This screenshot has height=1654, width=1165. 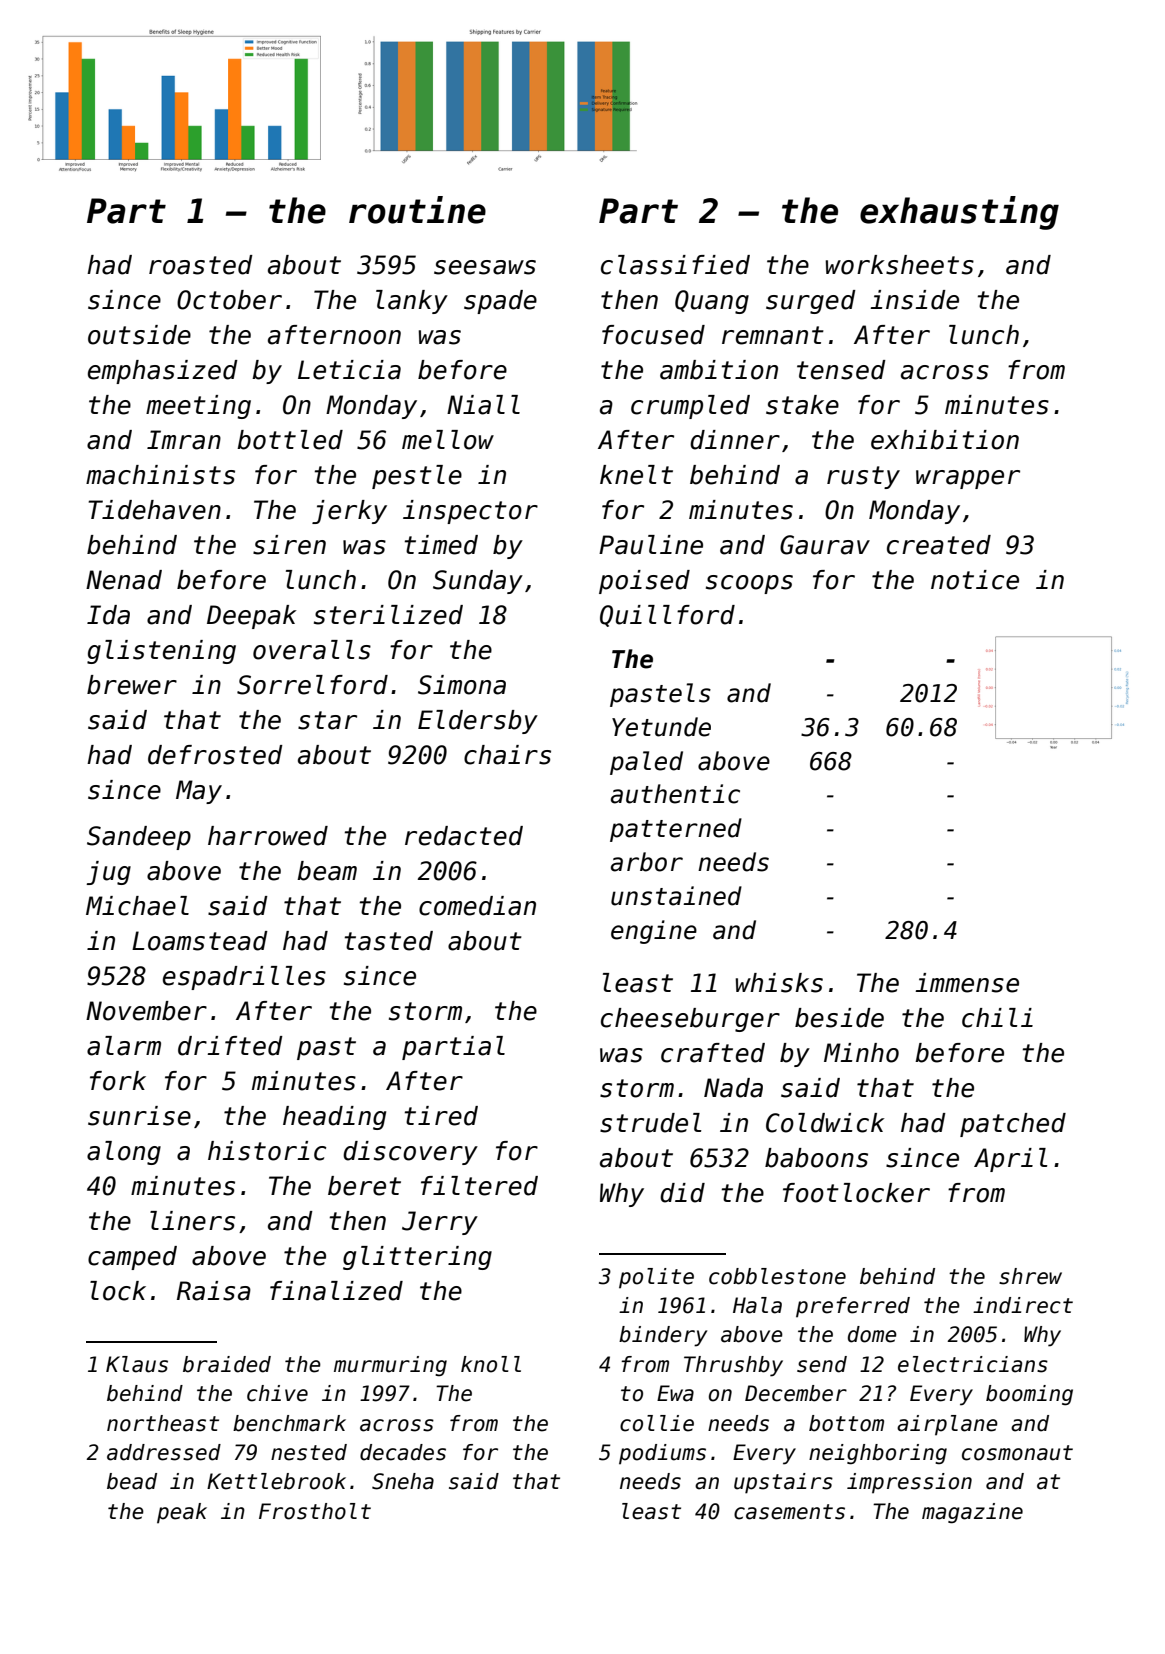 What do you see at coordinates (137, 1364) in the screenshot?
I see `Klaus` at bounding box center [137, 1364].
